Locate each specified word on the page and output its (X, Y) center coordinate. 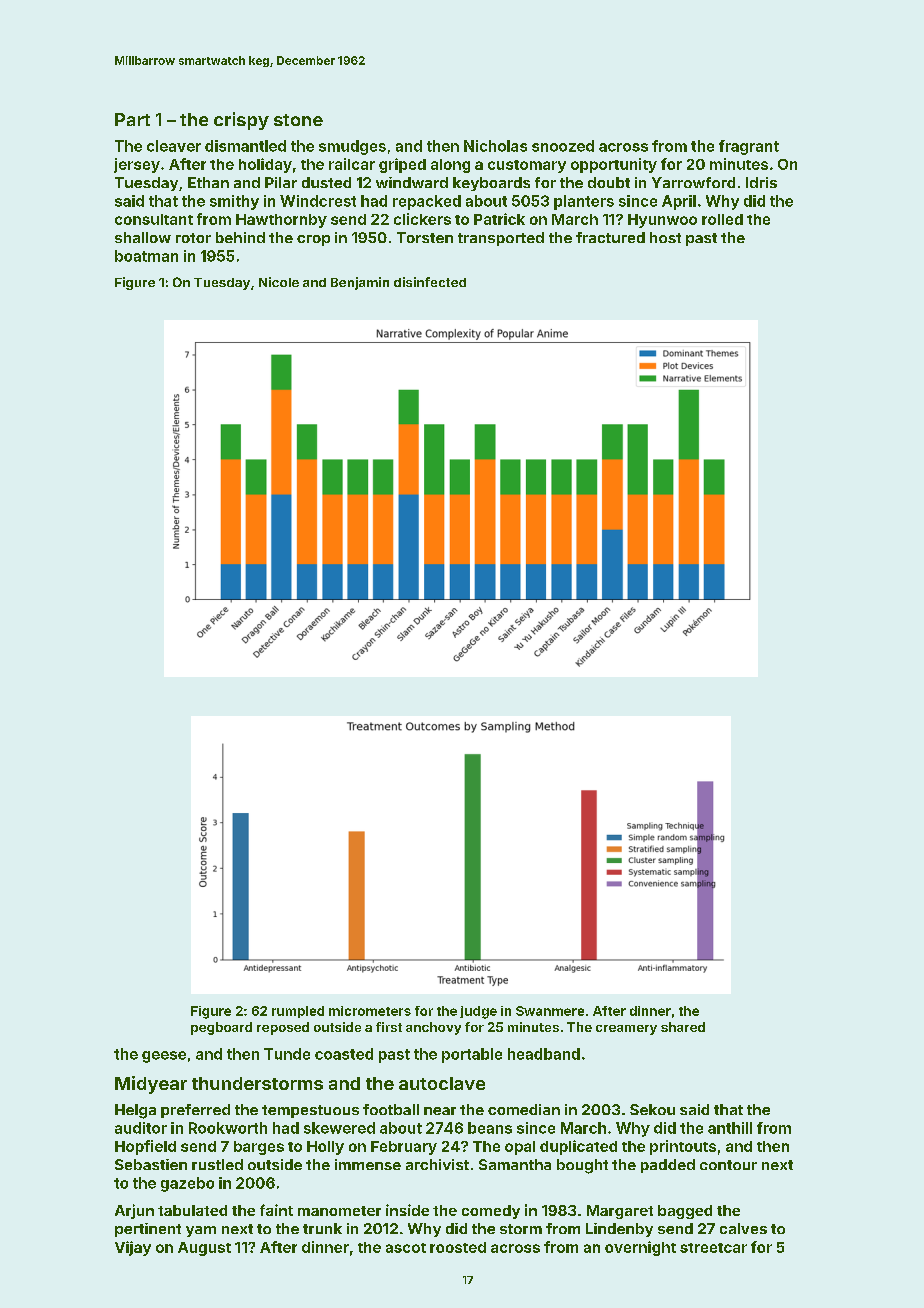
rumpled (298, 1012)
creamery (626, 1030)
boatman (146, 256)
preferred (195, 1111)
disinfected (430, 282)
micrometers (370, 1011)
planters (584, 202)
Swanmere (550, 1011)
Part (132, 119)
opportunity (614, 165)
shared (683, 1027)
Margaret (620, 1212)
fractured (610, 237)
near (440, 1111)
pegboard (221, 1028)
